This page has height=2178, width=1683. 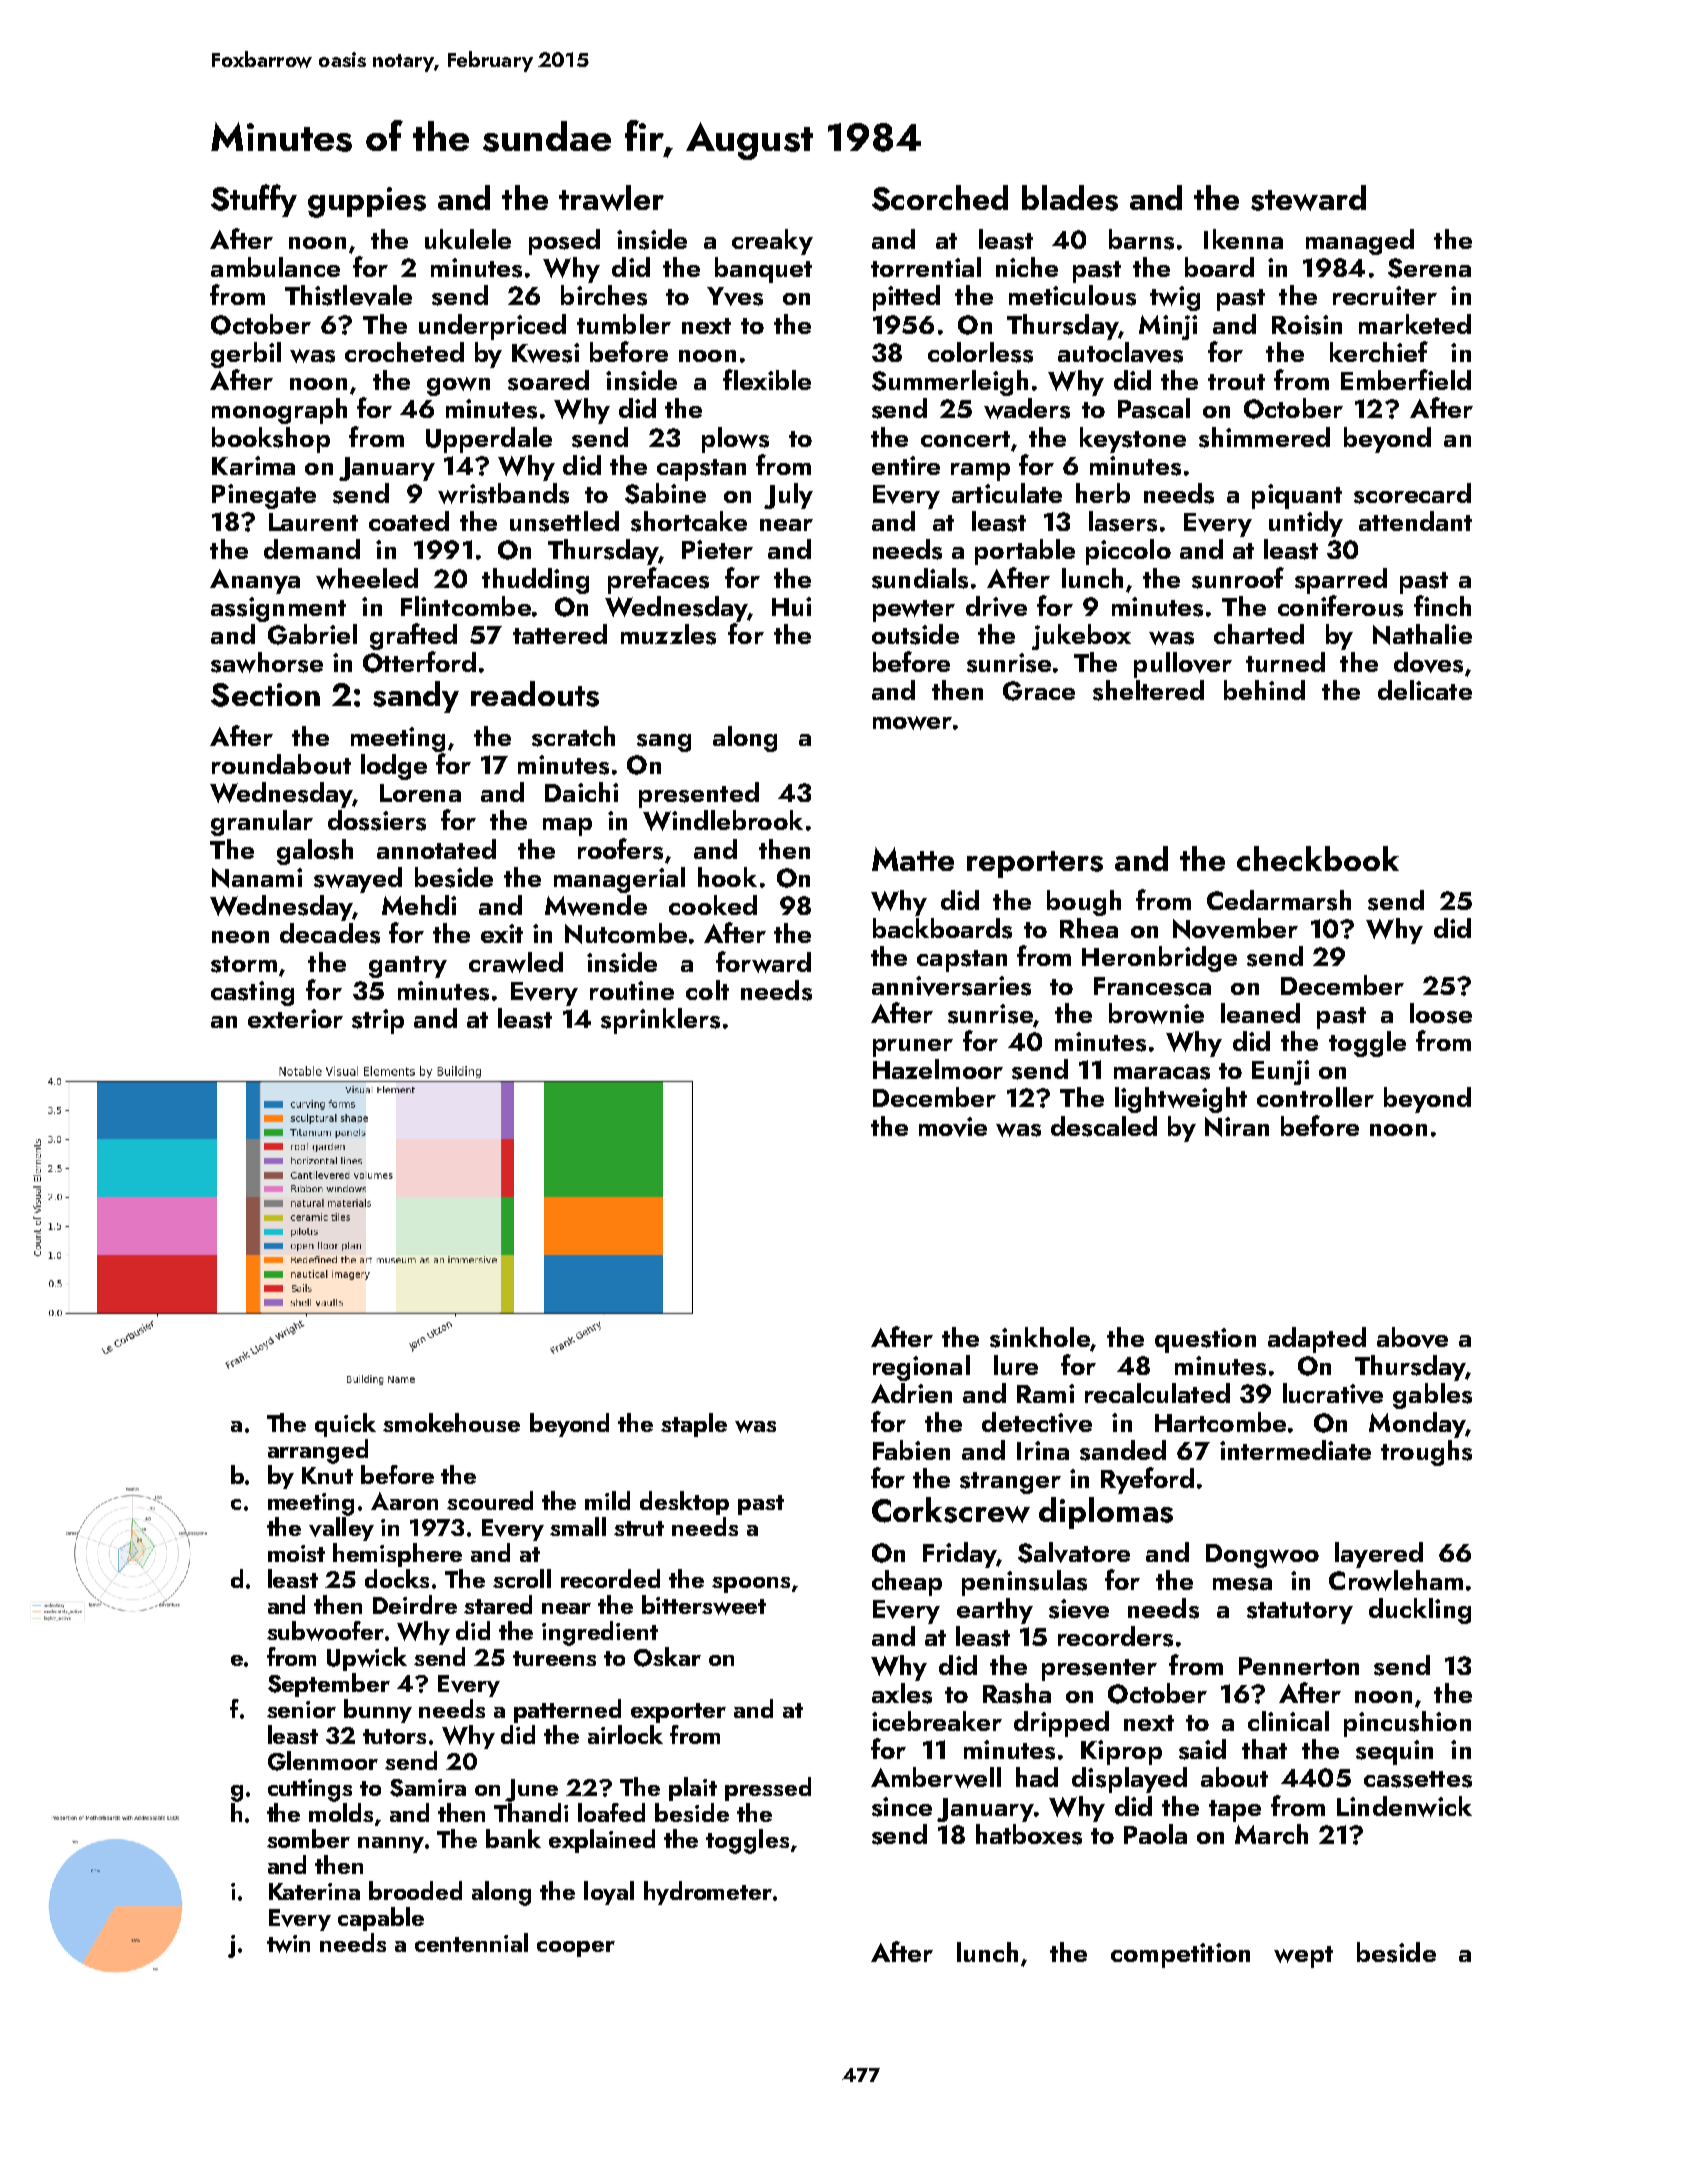 I want to click on cooper, so click(x=576, y=1949).
